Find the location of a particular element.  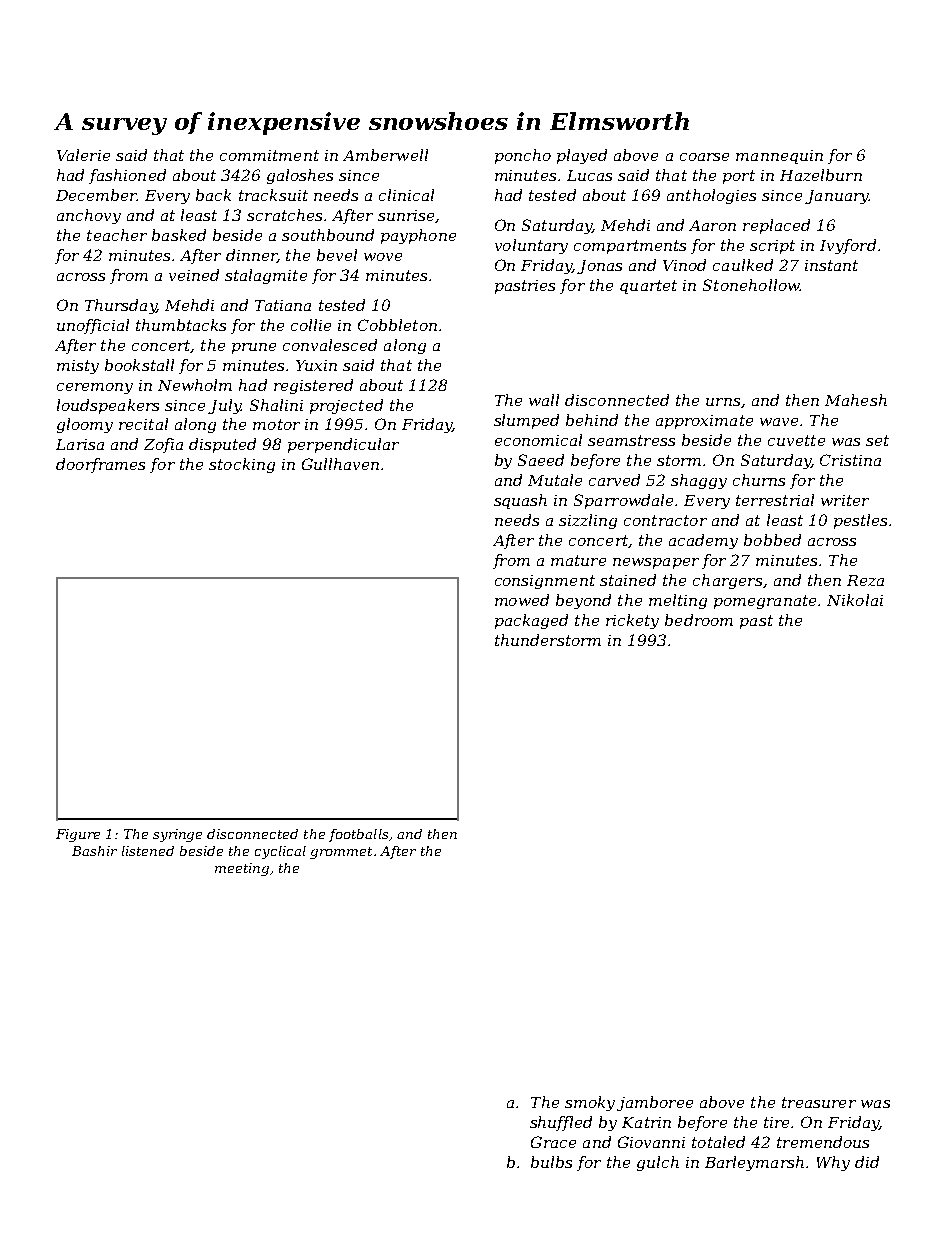

footballs is located at coordinates (358, 835).
